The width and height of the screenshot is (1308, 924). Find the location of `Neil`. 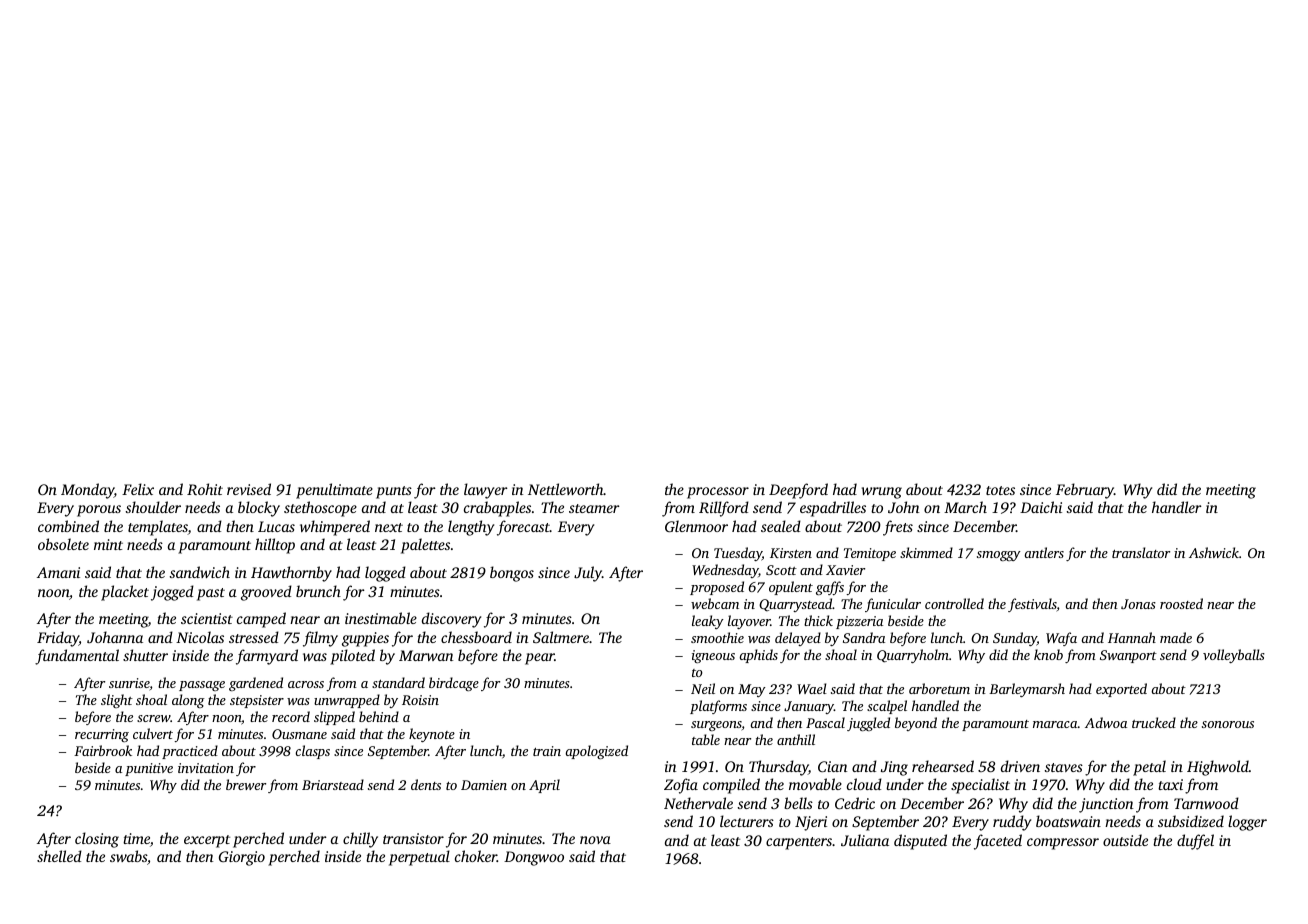

Neil is located at coordinates (703, 688).
